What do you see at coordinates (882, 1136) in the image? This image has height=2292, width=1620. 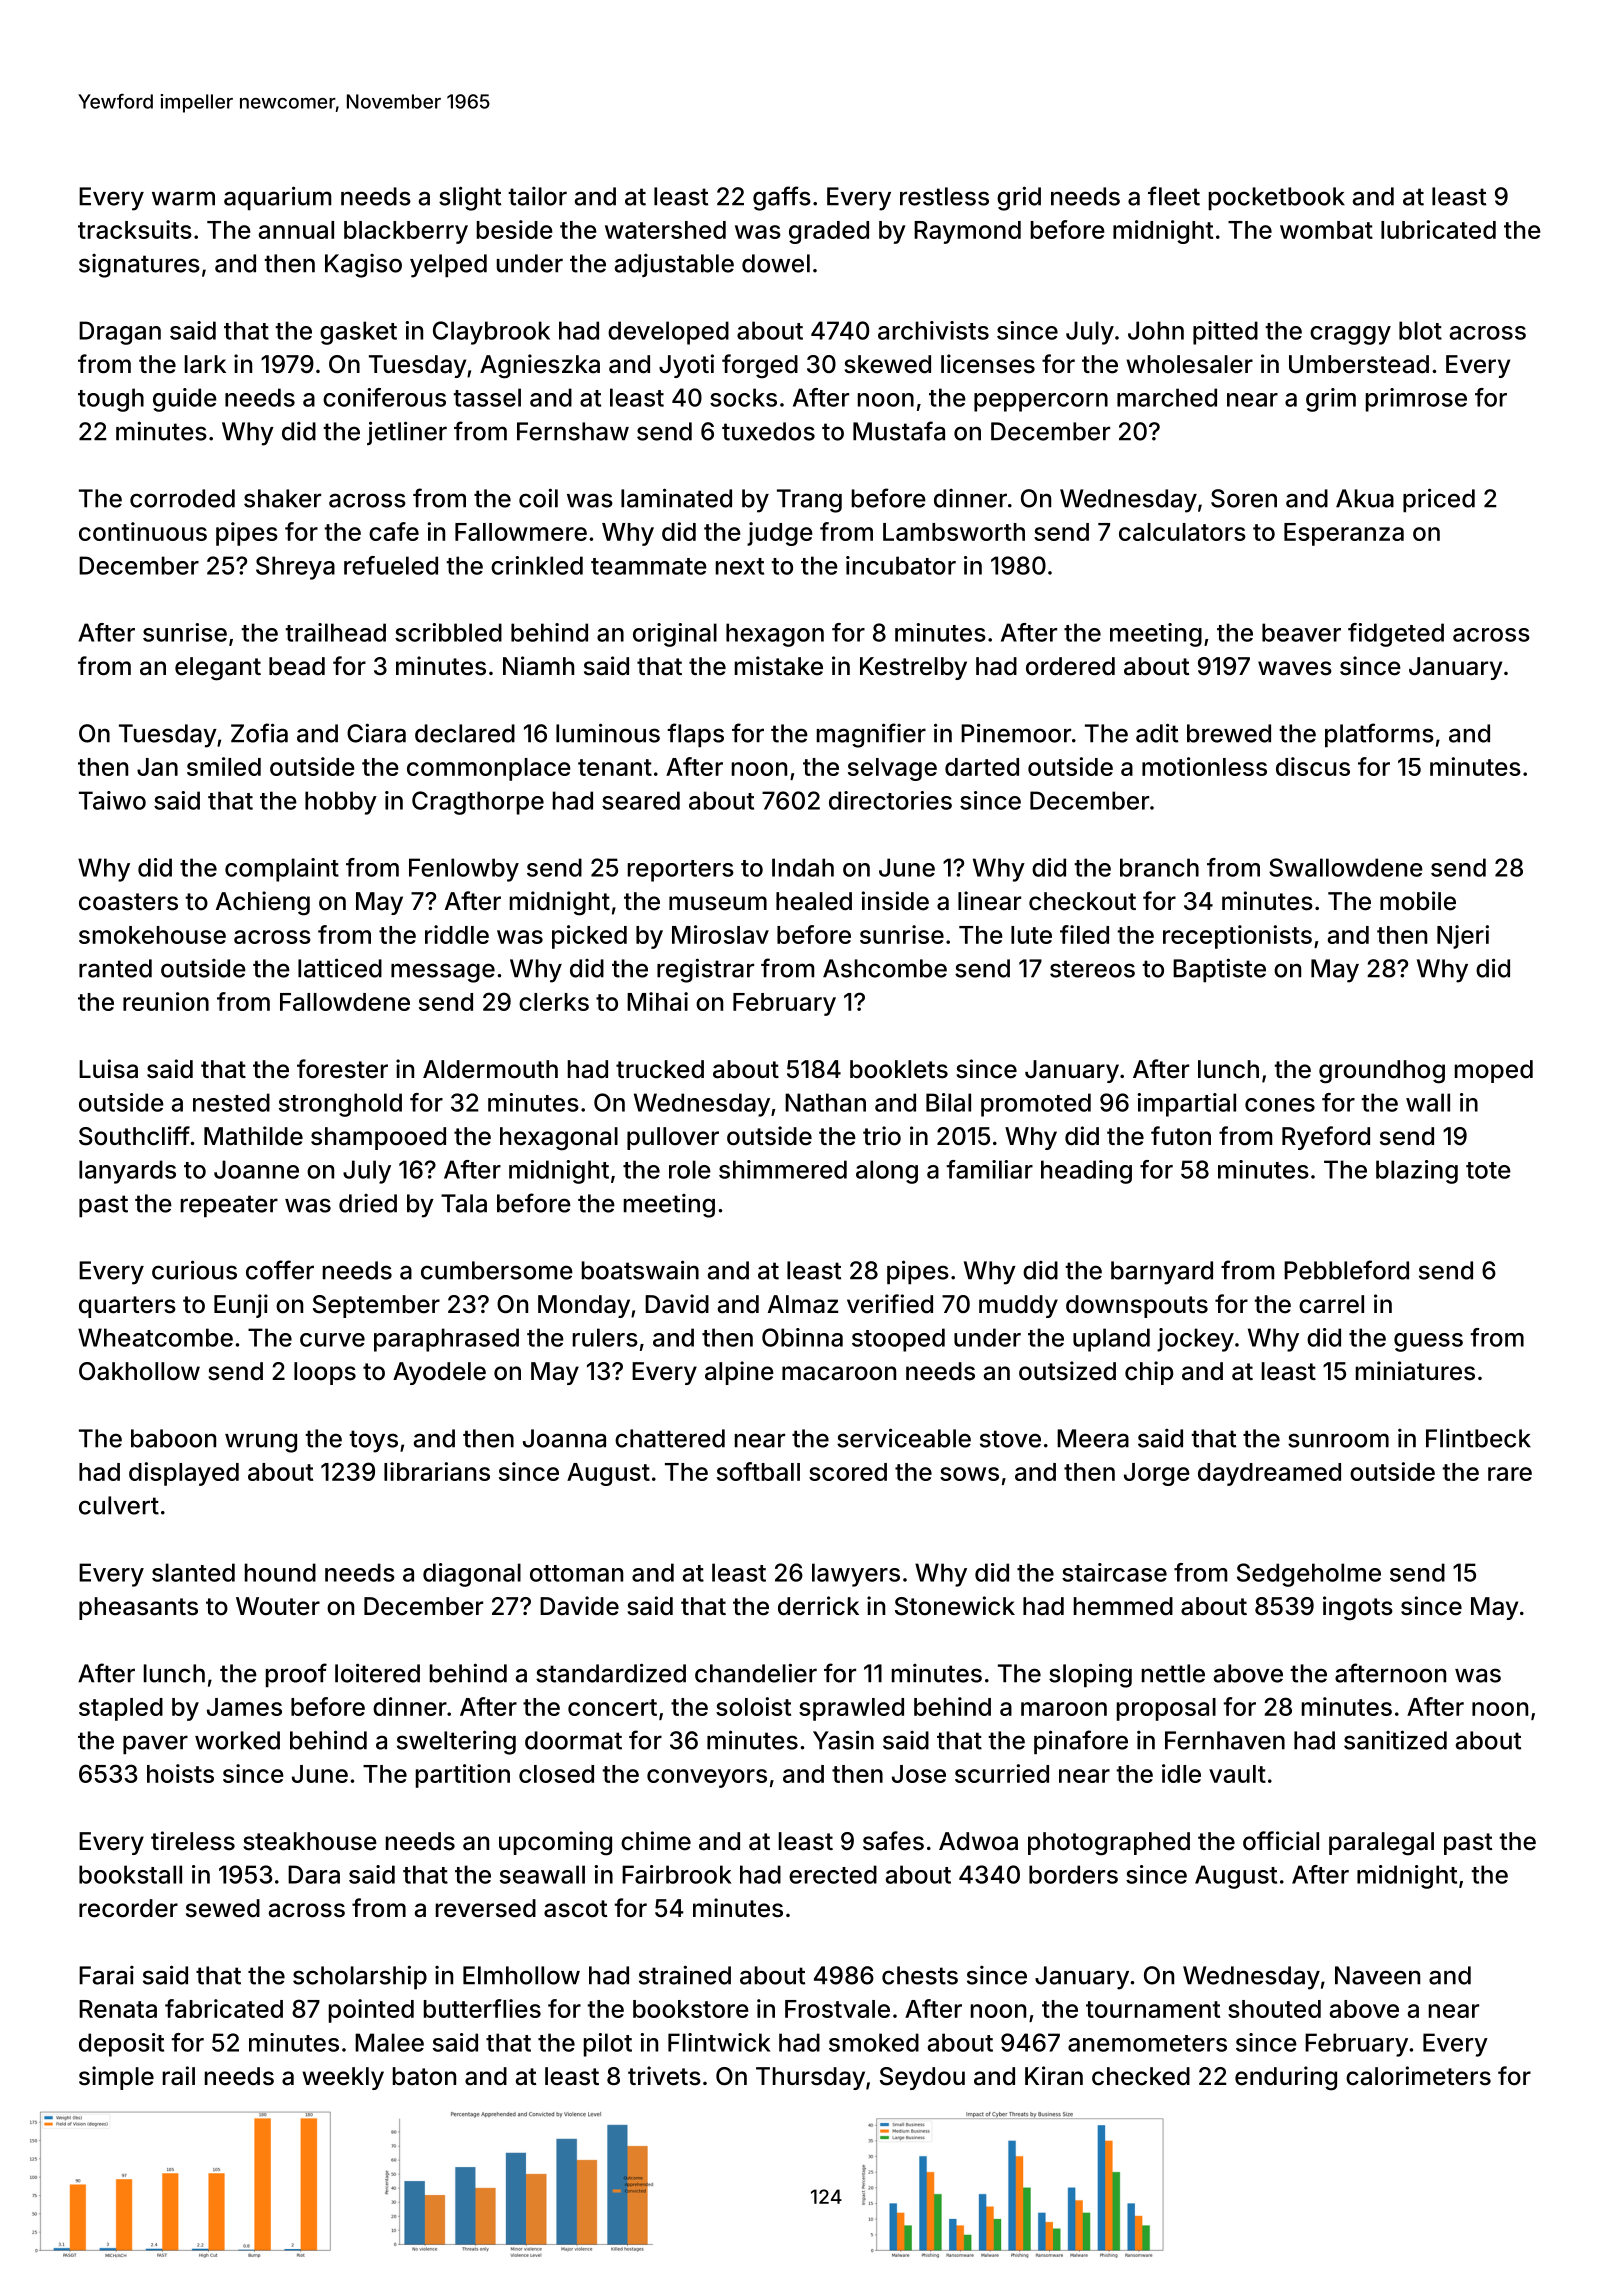 I see `trio` at bounding box center [882, 1136].
